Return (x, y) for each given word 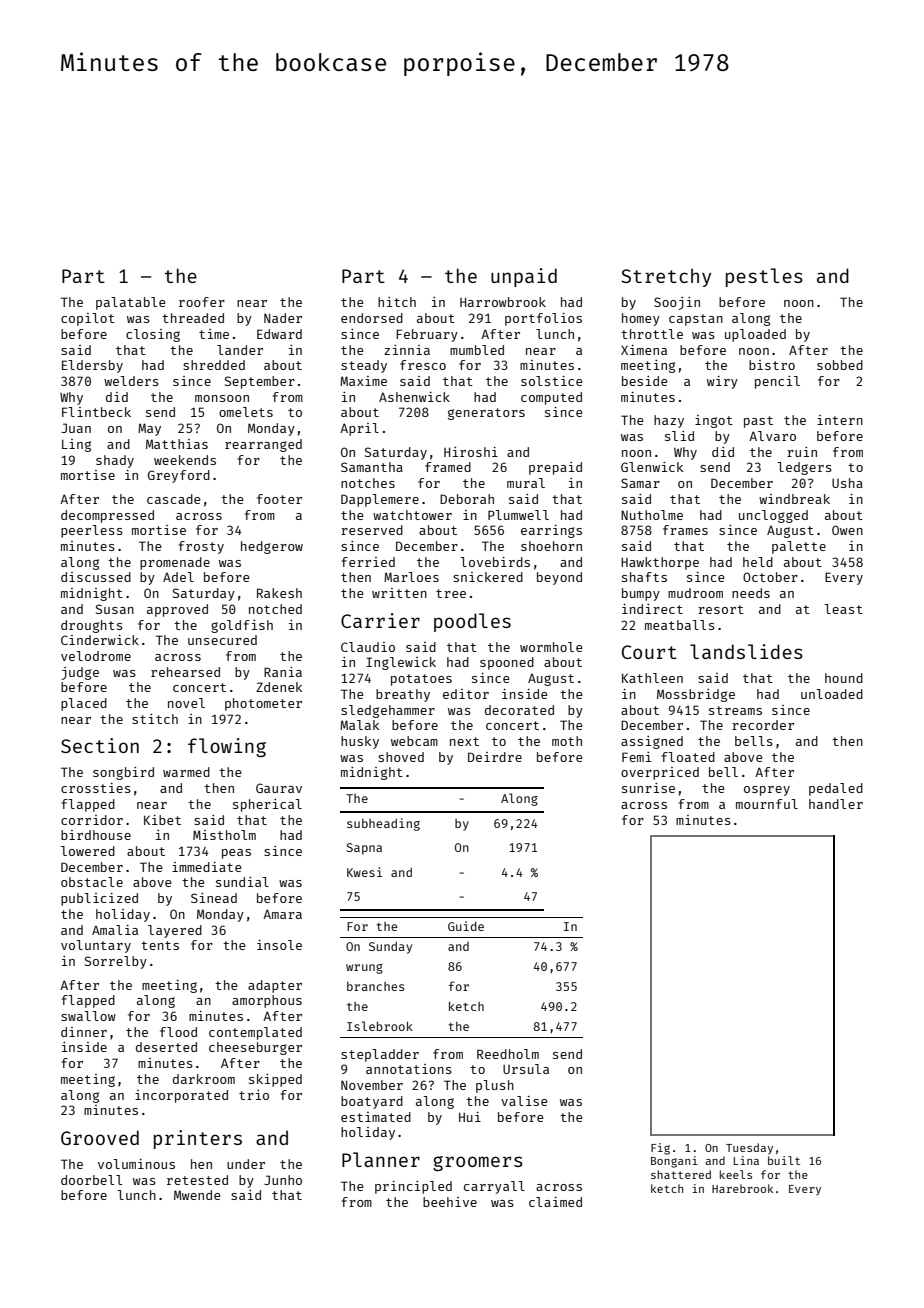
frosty (201, 547)
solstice (552, 381)
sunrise (648, 788)
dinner (84, 1032)
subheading (383, 824)
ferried (368, 562)
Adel (178, 577)
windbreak (794, 499)
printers (198, 1139)
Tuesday (749, 1149)
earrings (551, 531)
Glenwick (652, 467)
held (758, 562)
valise (524, 1101)
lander (240, 350)
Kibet (162, 820)
